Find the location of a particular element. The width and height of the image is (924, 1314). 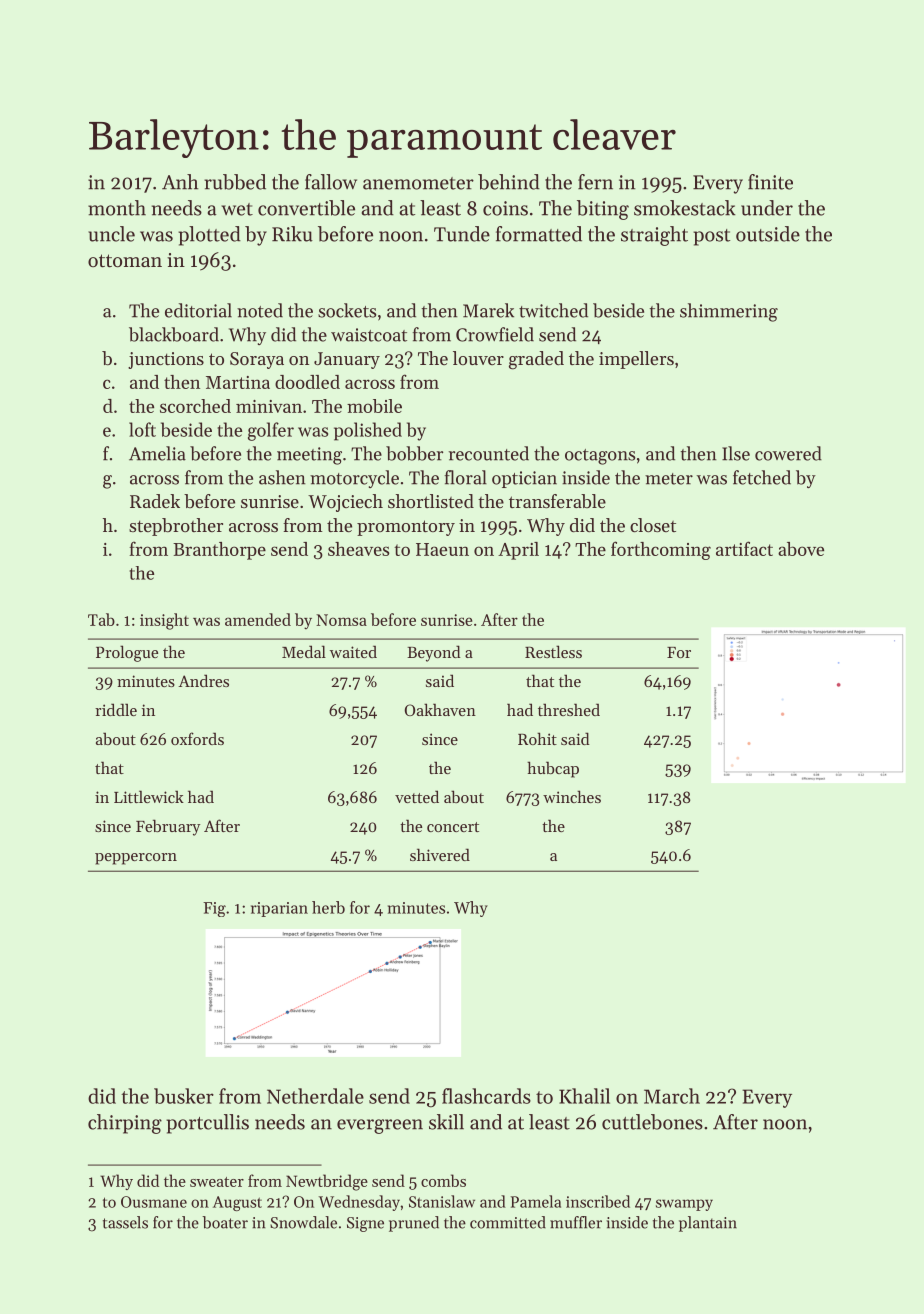

finite is located at coordinates (770, 182).
